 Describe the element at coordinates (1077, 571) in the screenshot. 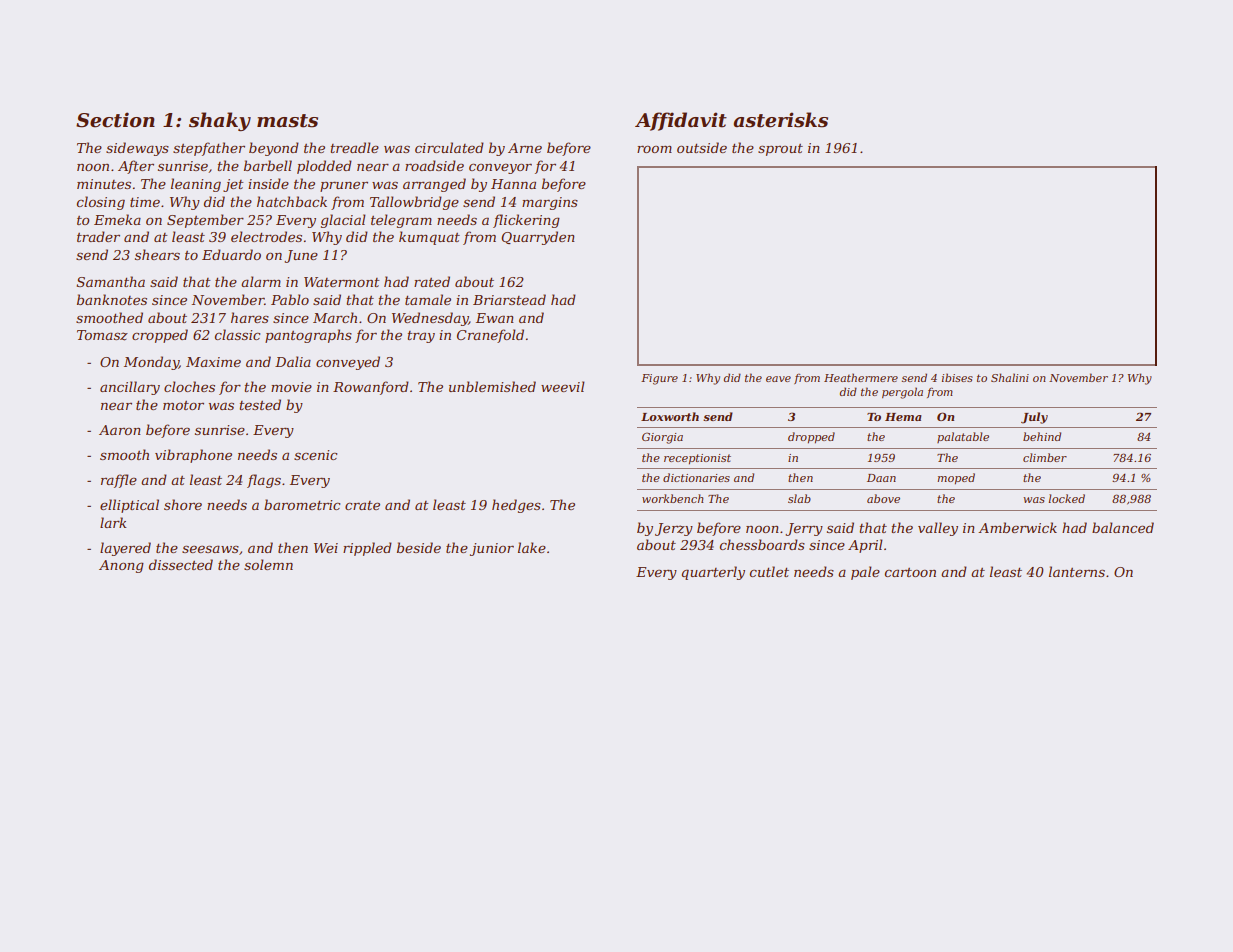

I see `lanterns` at that location.
